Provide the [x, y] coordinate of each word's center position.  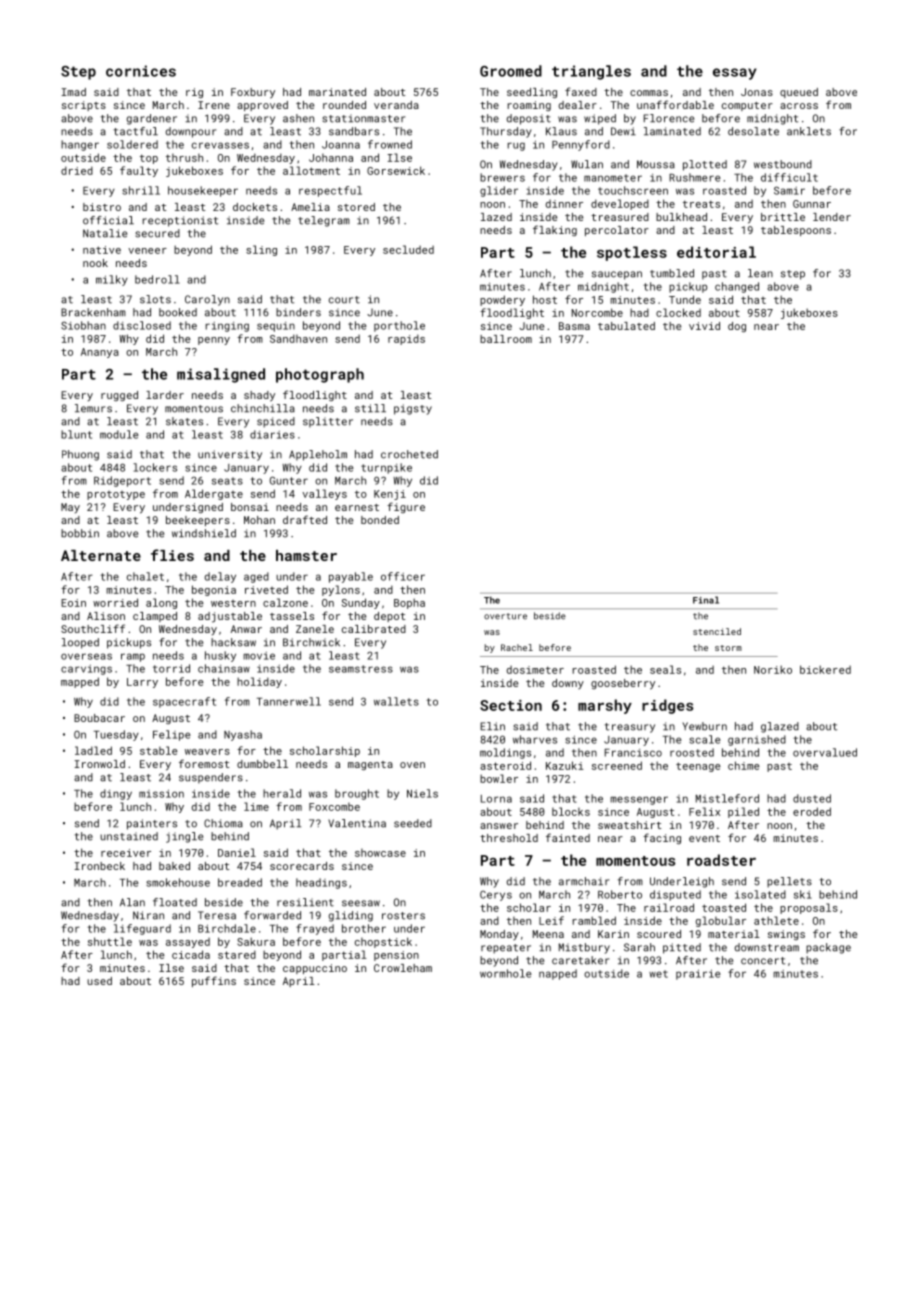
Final [706, 600]
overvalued [825, 752]
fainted [568, 837]
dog [737, 327]
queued [799, 93]
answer [499, 826]
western [233, 603]
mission [161, 793]
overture [505, 616]
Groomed [511, 71]
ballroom [506, 339]
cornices [141, 71]
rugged [119, 396]
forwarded [272, 915]
